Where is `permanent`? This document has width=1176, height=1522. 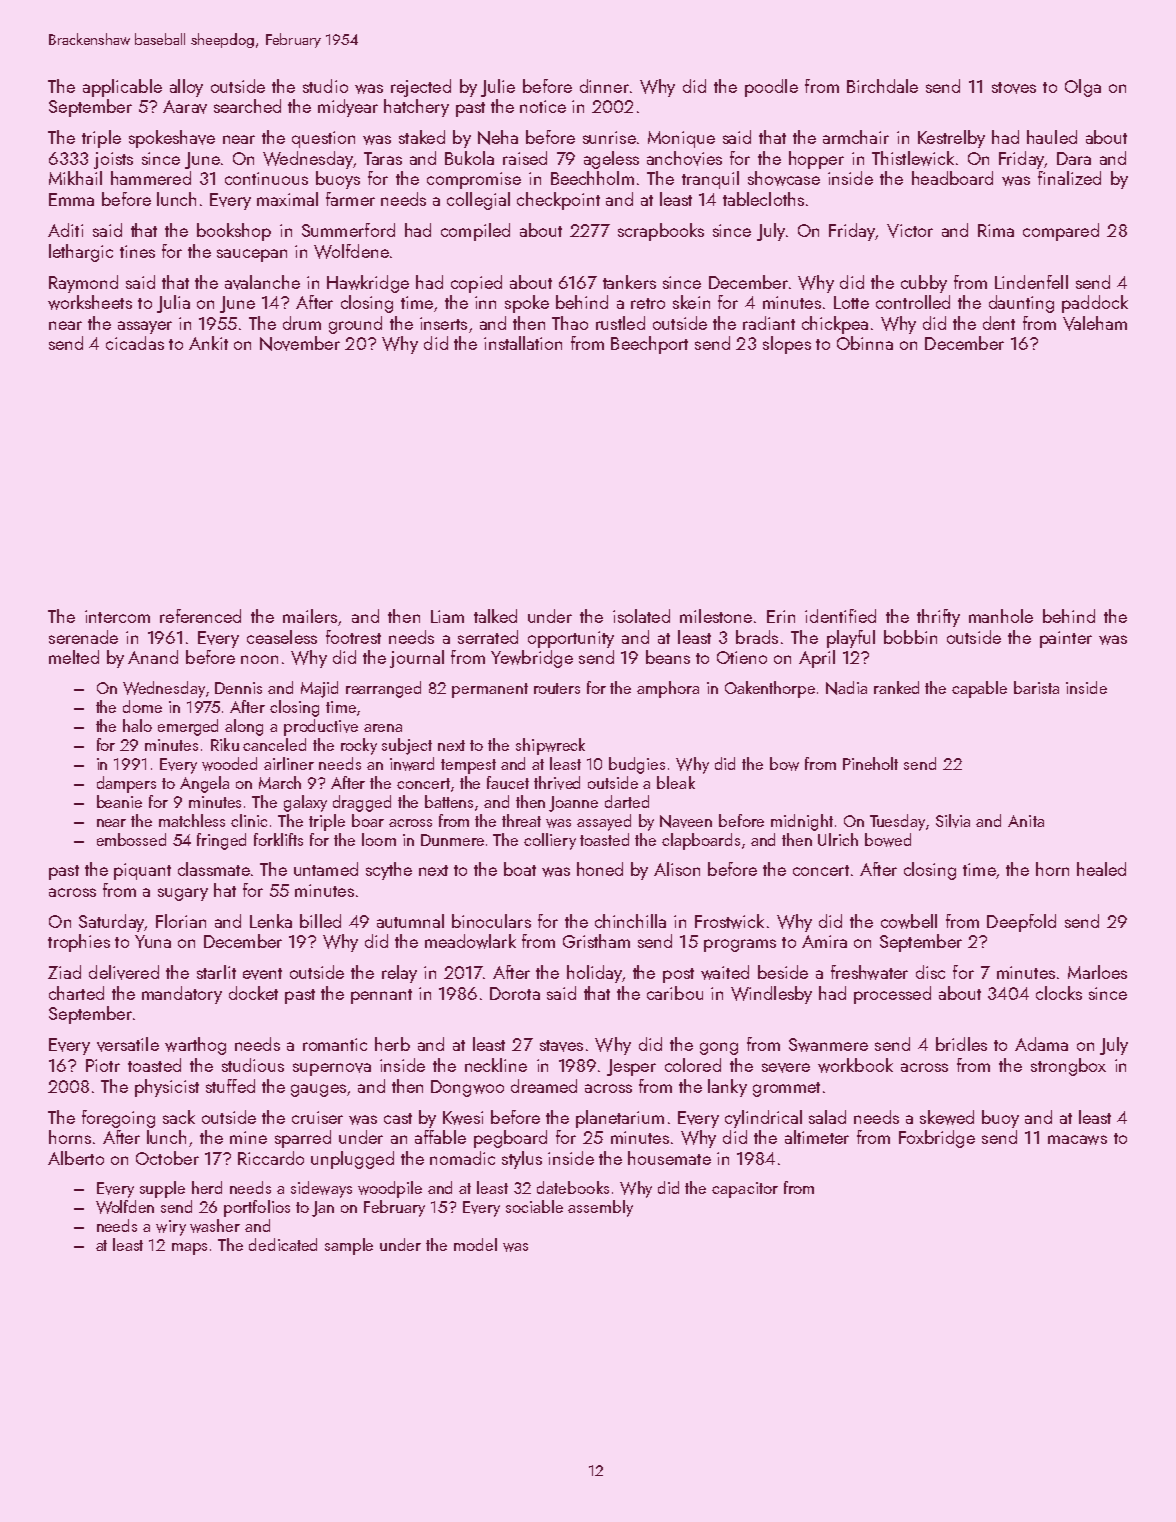
permanent is located at coordinates (490, 690).
